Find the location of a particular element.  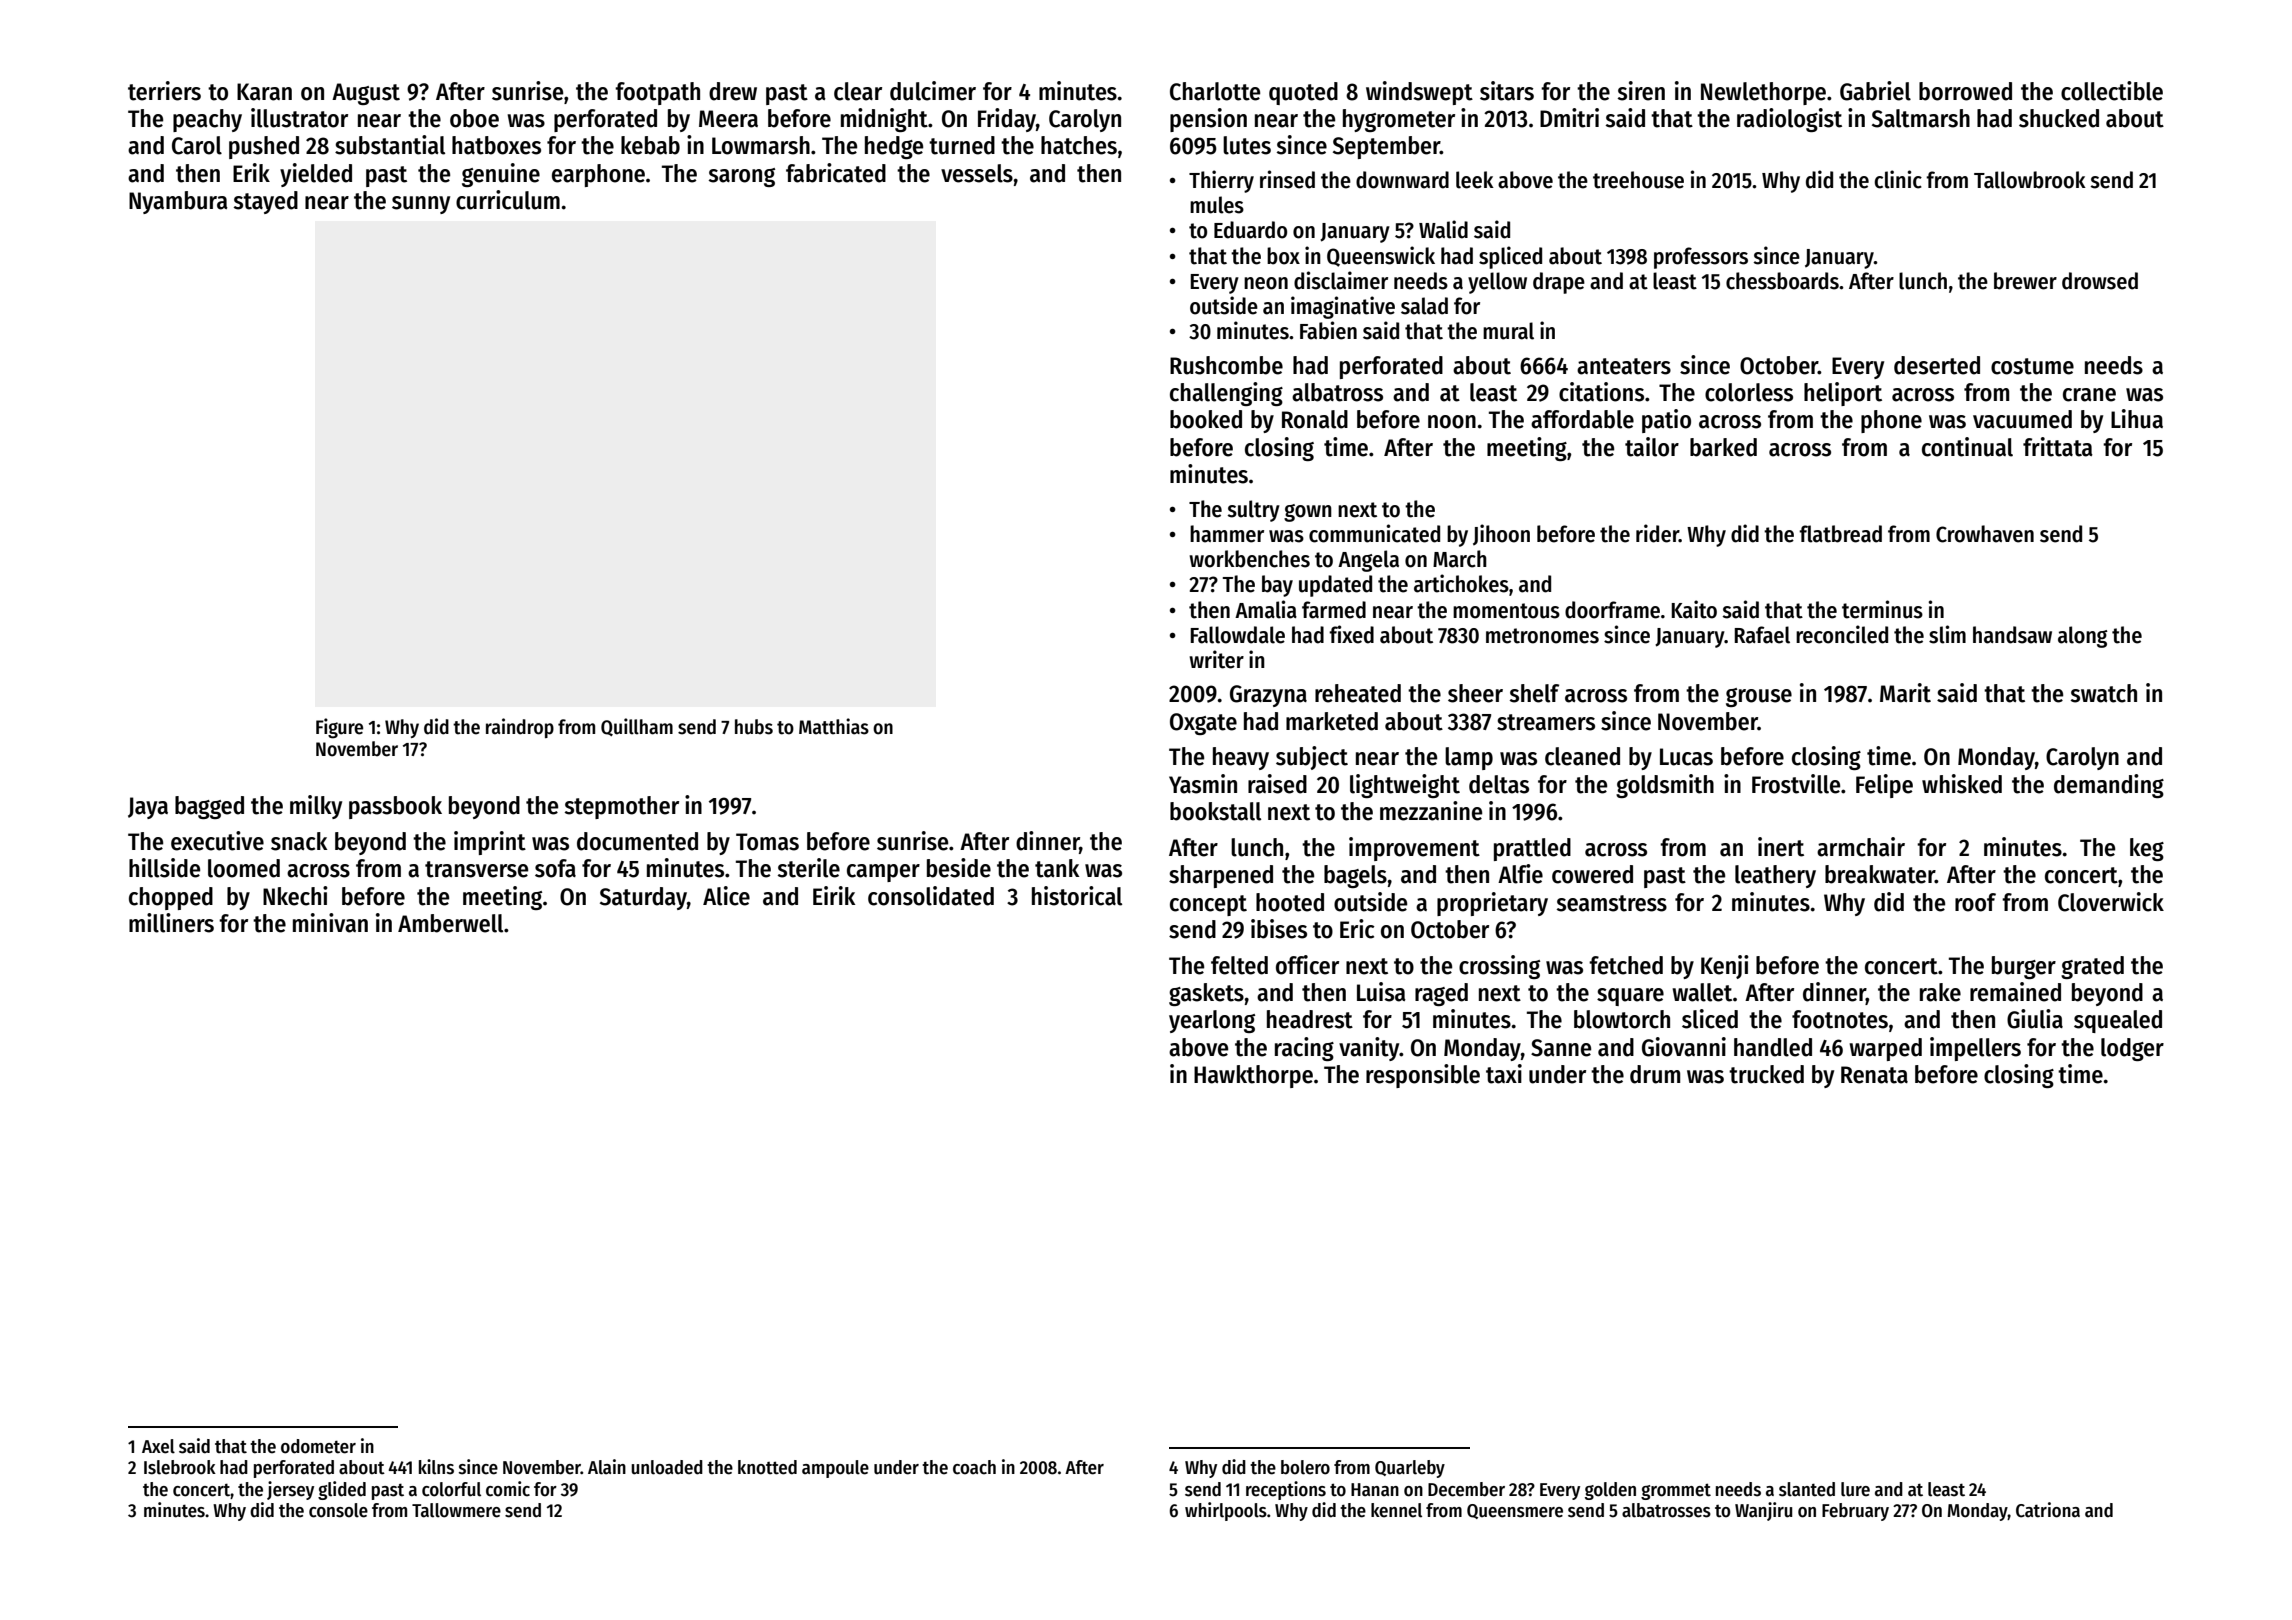

odometer is located at coordinates (318, 1446).
